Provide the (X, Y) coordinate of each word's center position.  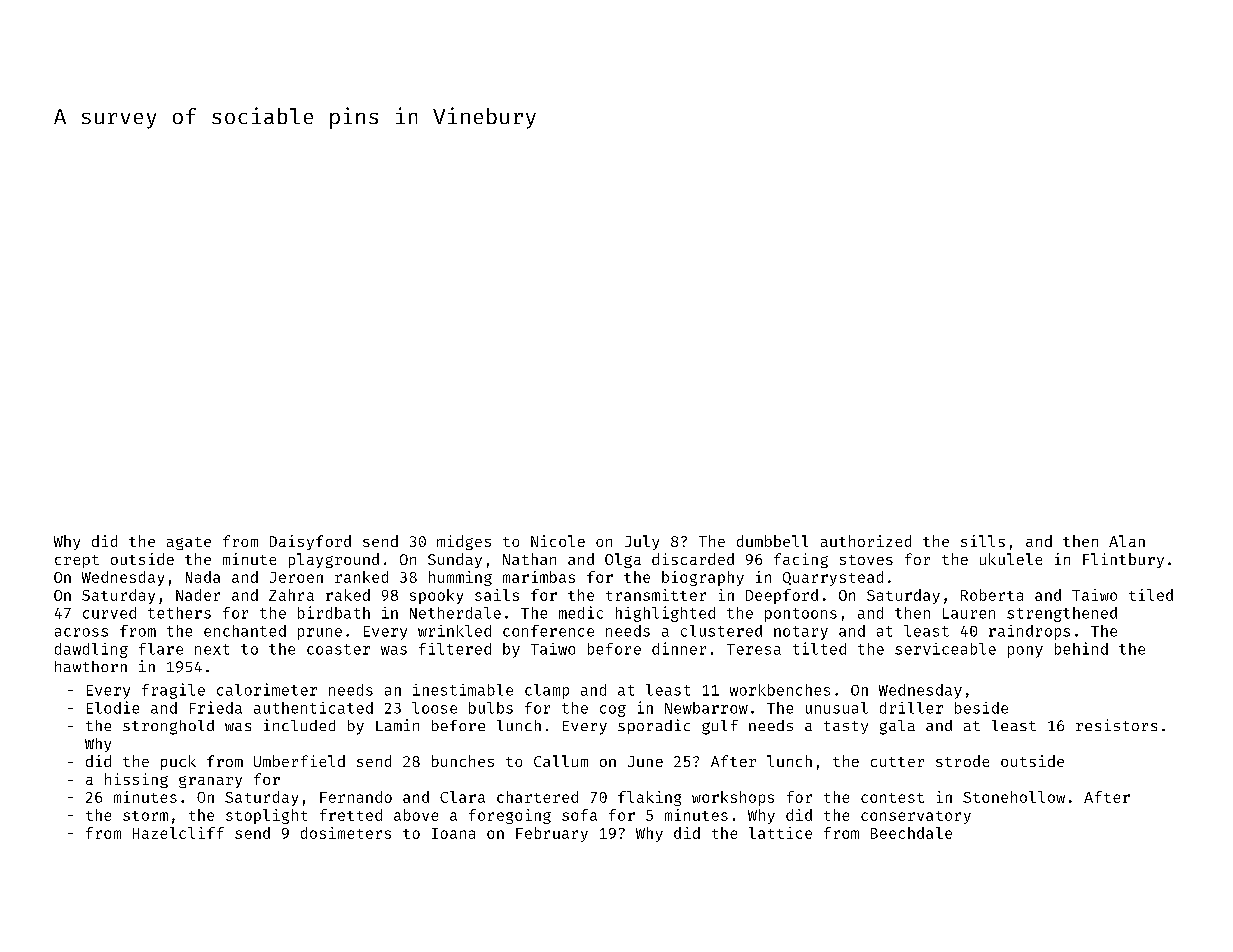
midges (464, 542)
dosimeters (346, 833)
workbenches (780, 690)
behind (1081, 648)
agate (189, 543)
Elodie (113, 707)
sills (983, 541)
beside (981, 708)
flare (161, 649)
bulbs (491, 708)
